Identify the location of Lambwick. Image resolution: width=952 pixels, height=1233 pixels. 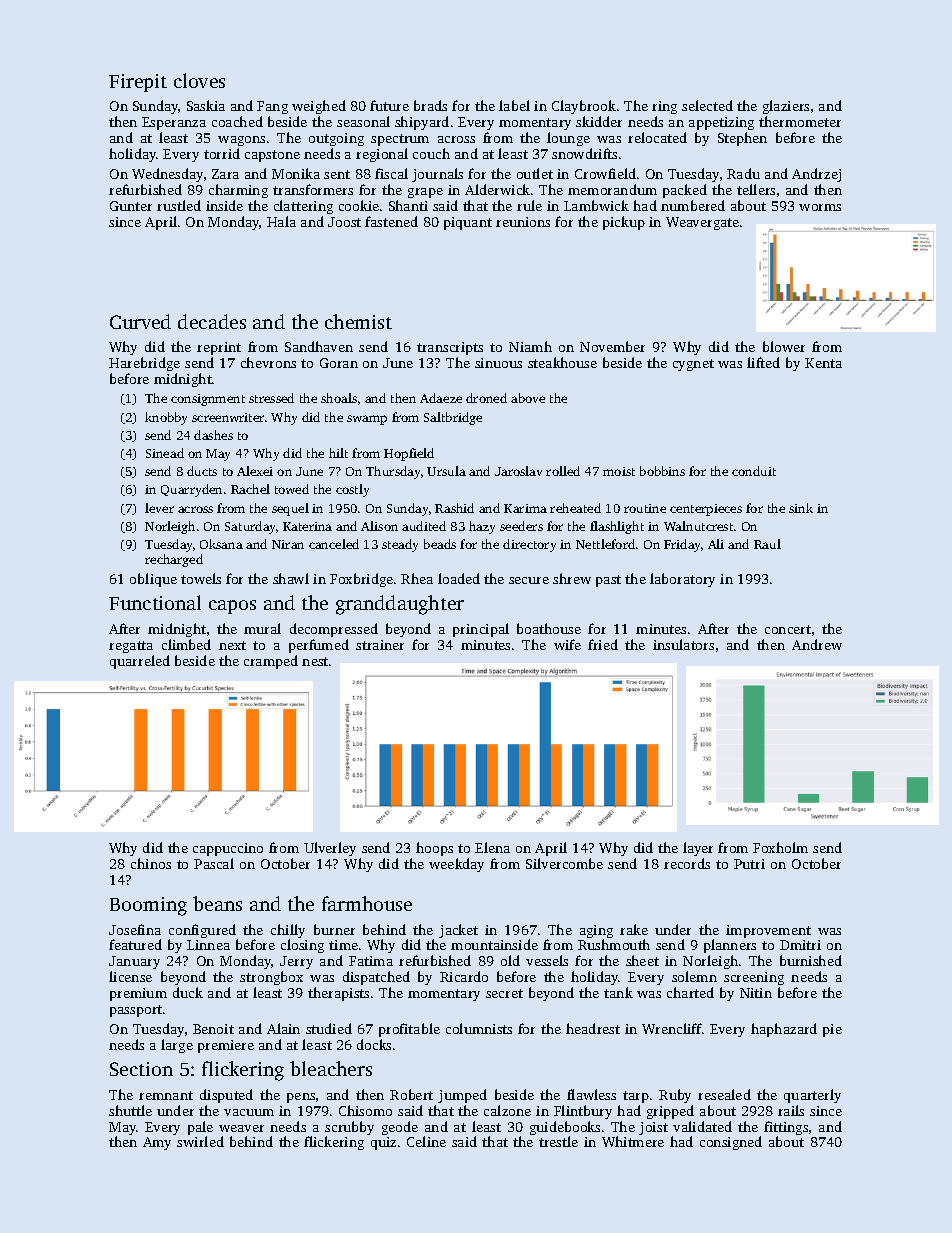
(596, 205).
